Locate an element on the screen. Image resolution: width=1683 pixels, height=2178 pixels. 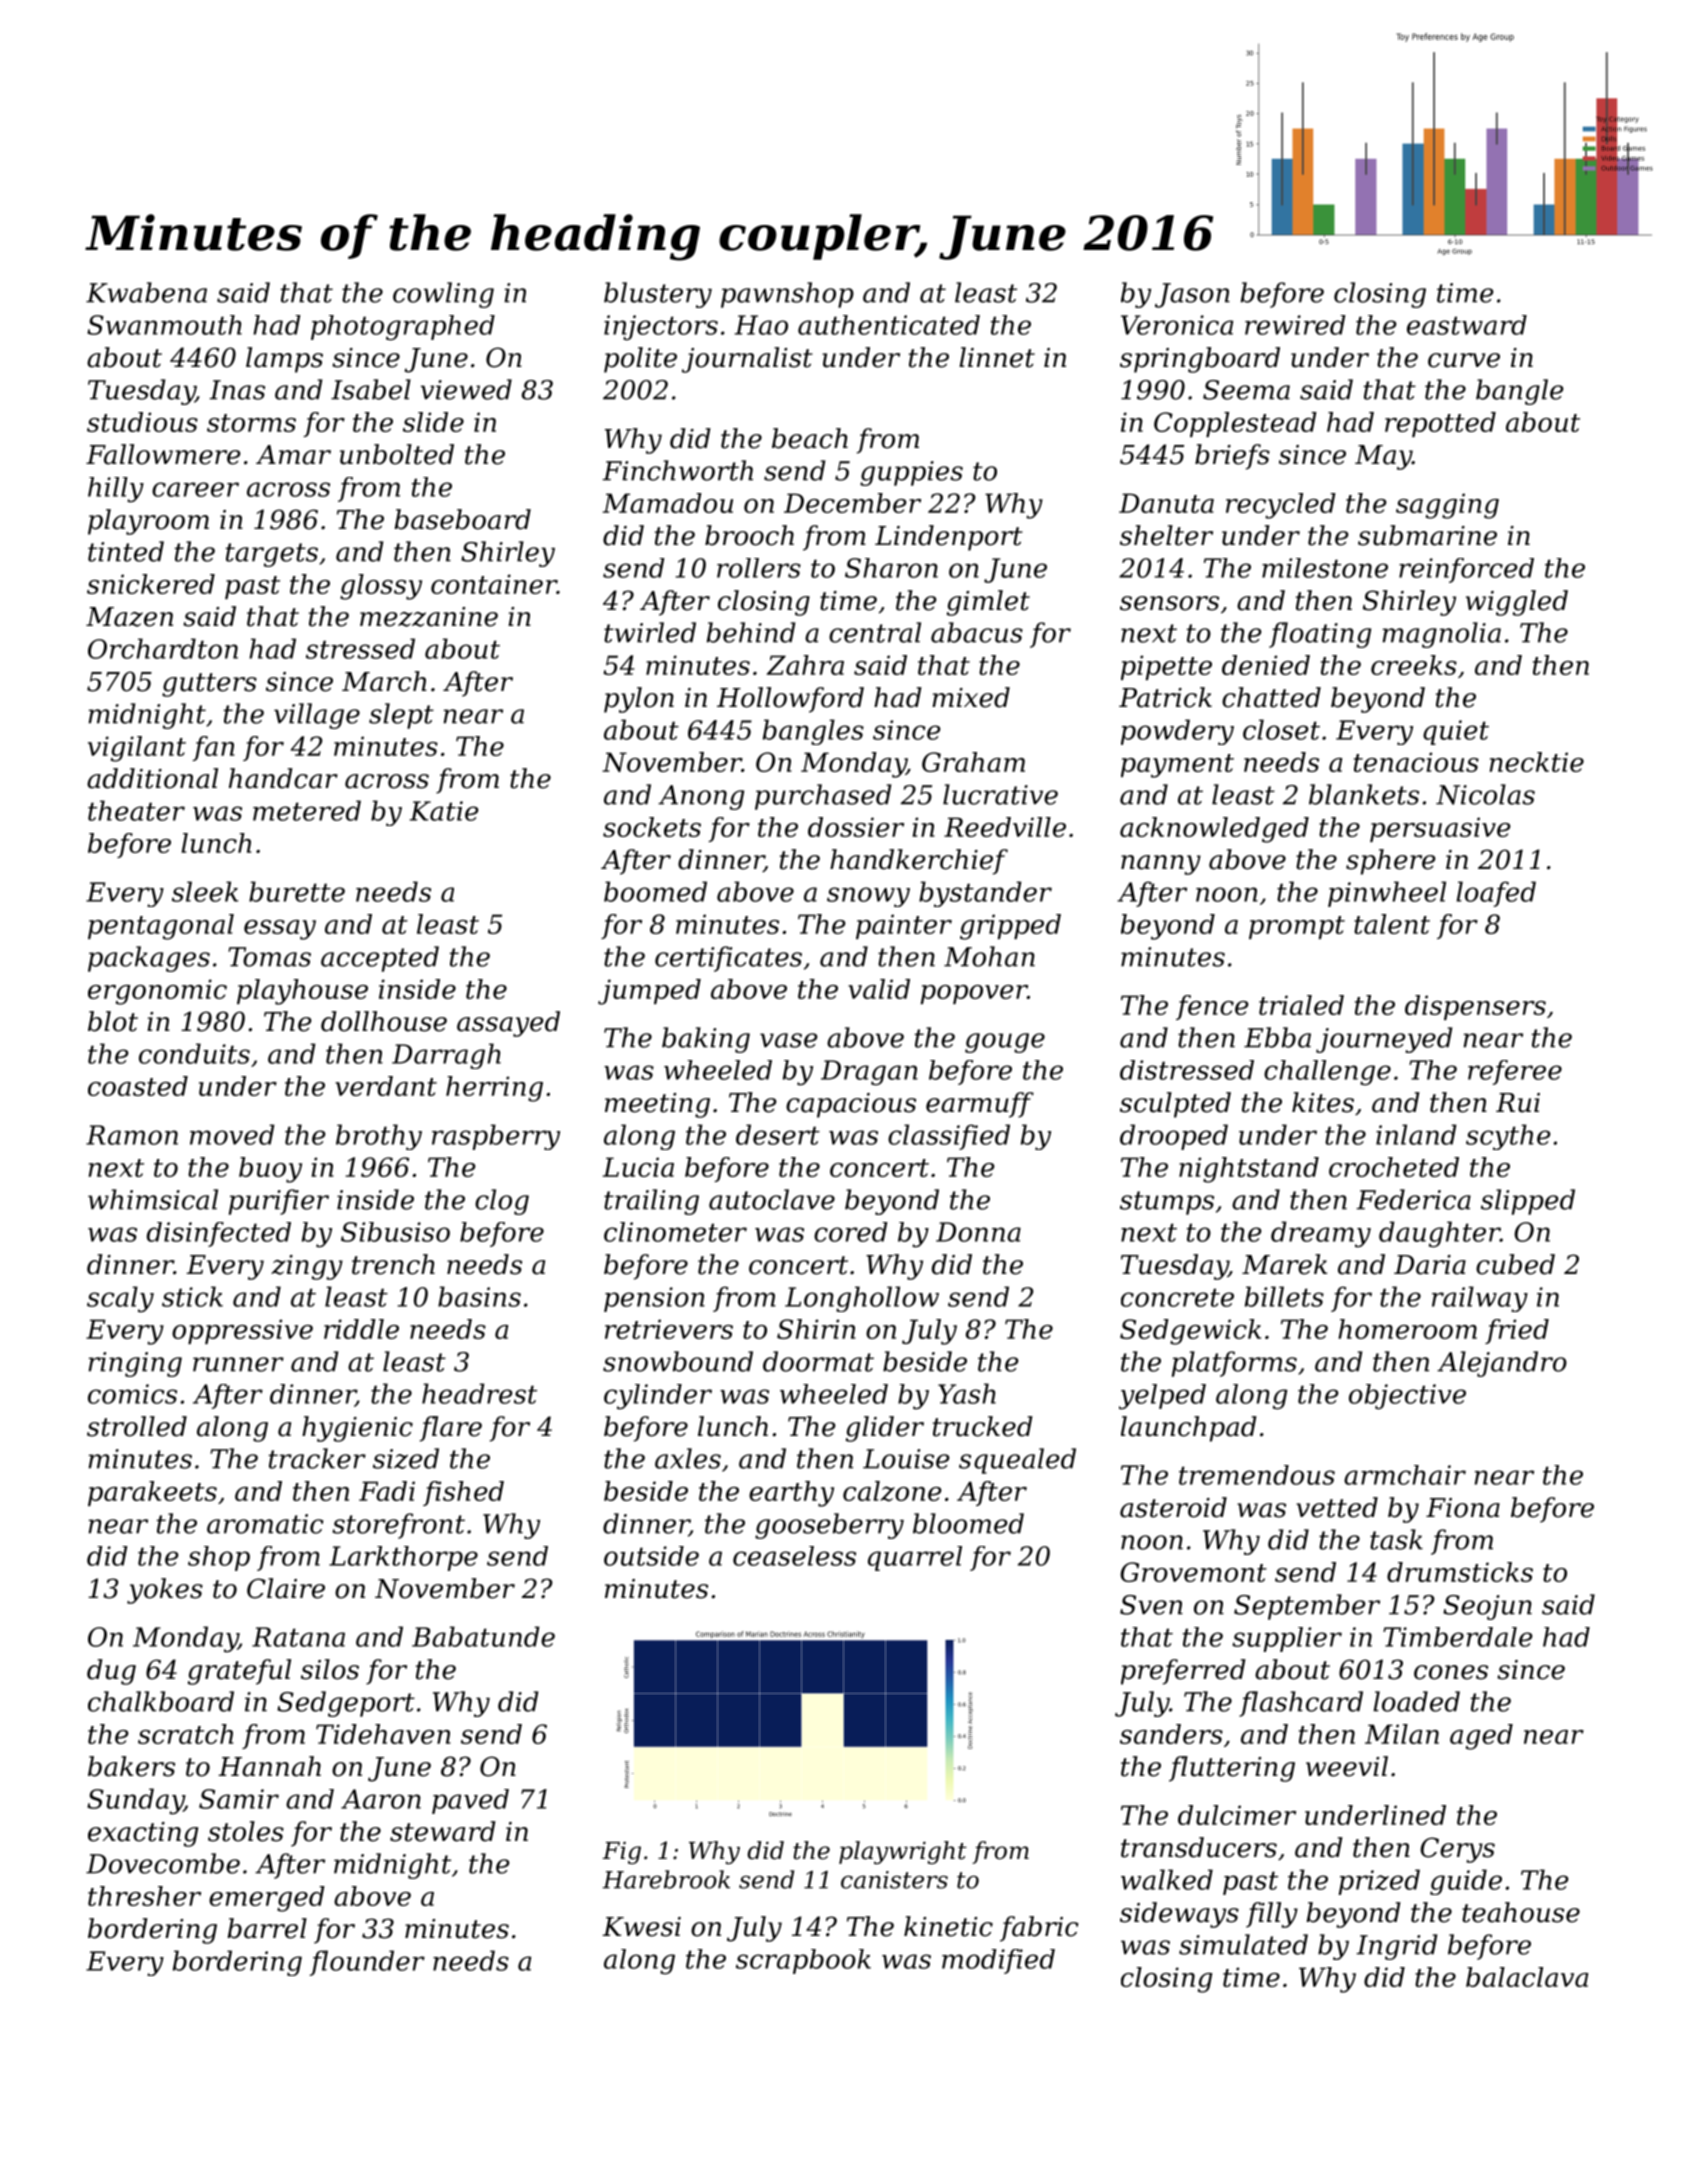
blustery is located at coordinates (658, 295).
